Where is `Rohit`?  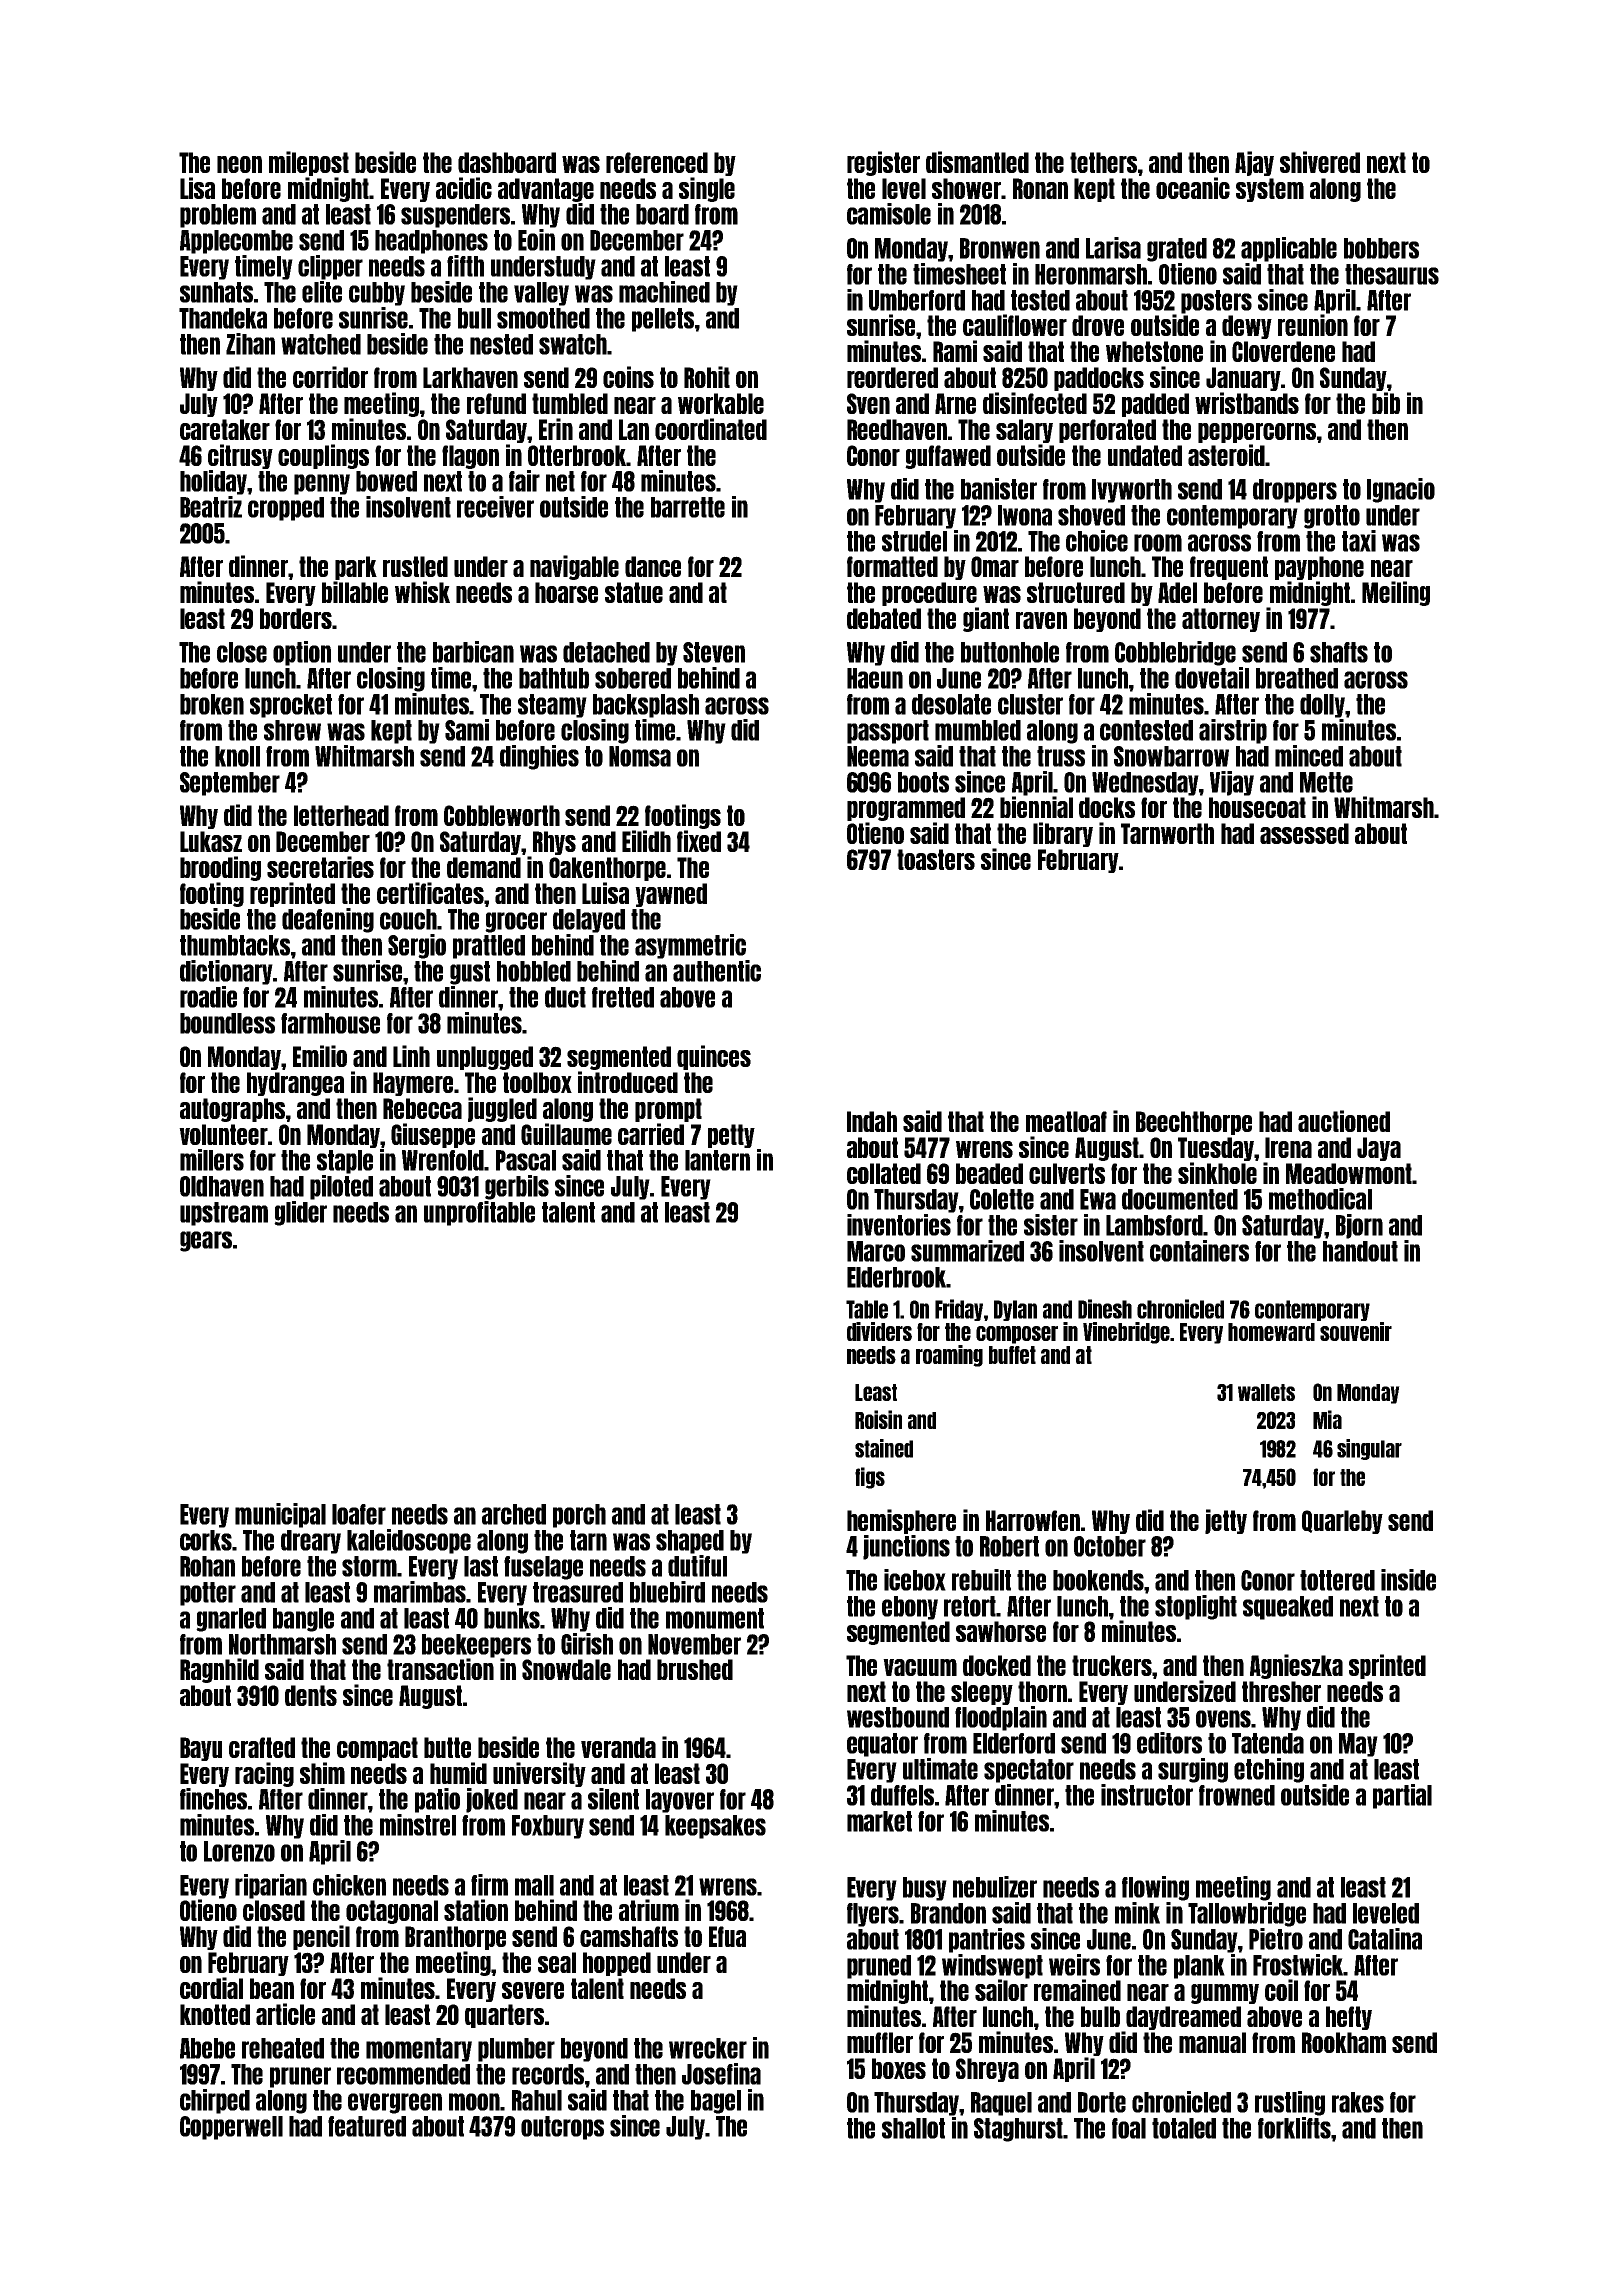
Rohit is located at coordinates (707, 377).
